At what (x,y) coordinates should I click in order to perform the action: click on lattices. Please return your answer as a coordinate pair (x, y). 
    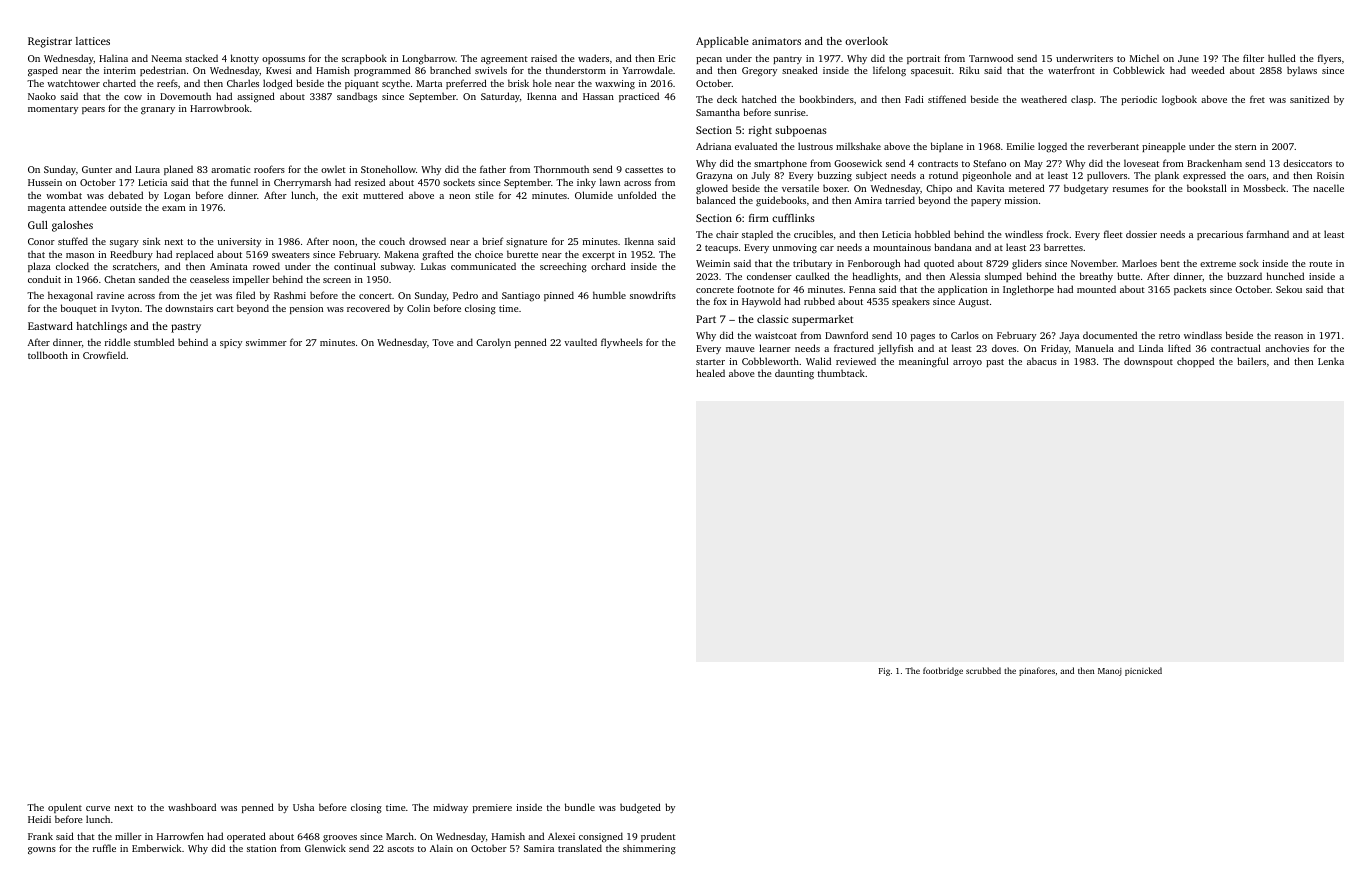
    Looking at the image, I should click on (93, 41).
